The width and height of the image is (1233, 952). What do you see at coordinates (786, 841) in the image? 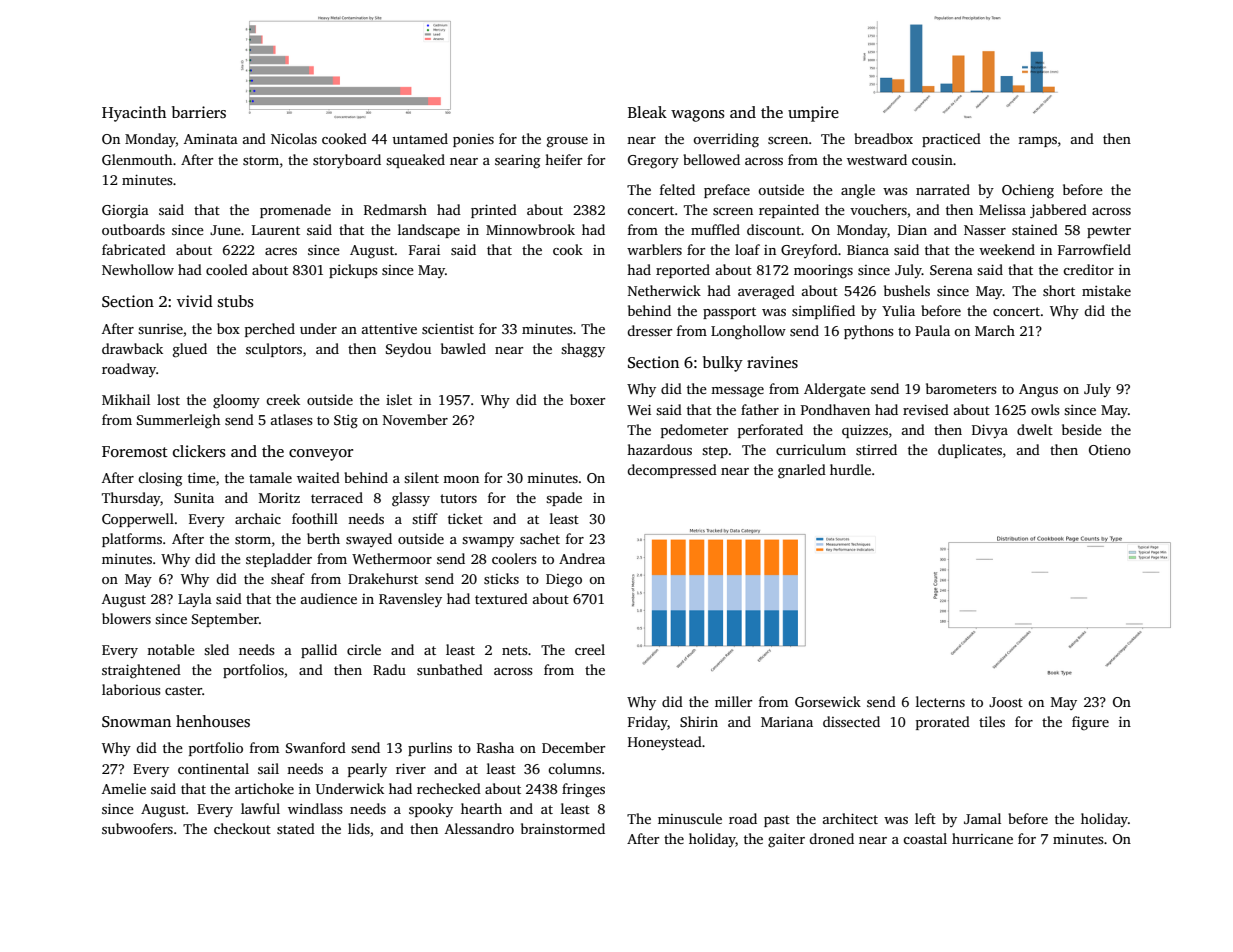
I see `gaiter` at bounding box center [786, 841].
